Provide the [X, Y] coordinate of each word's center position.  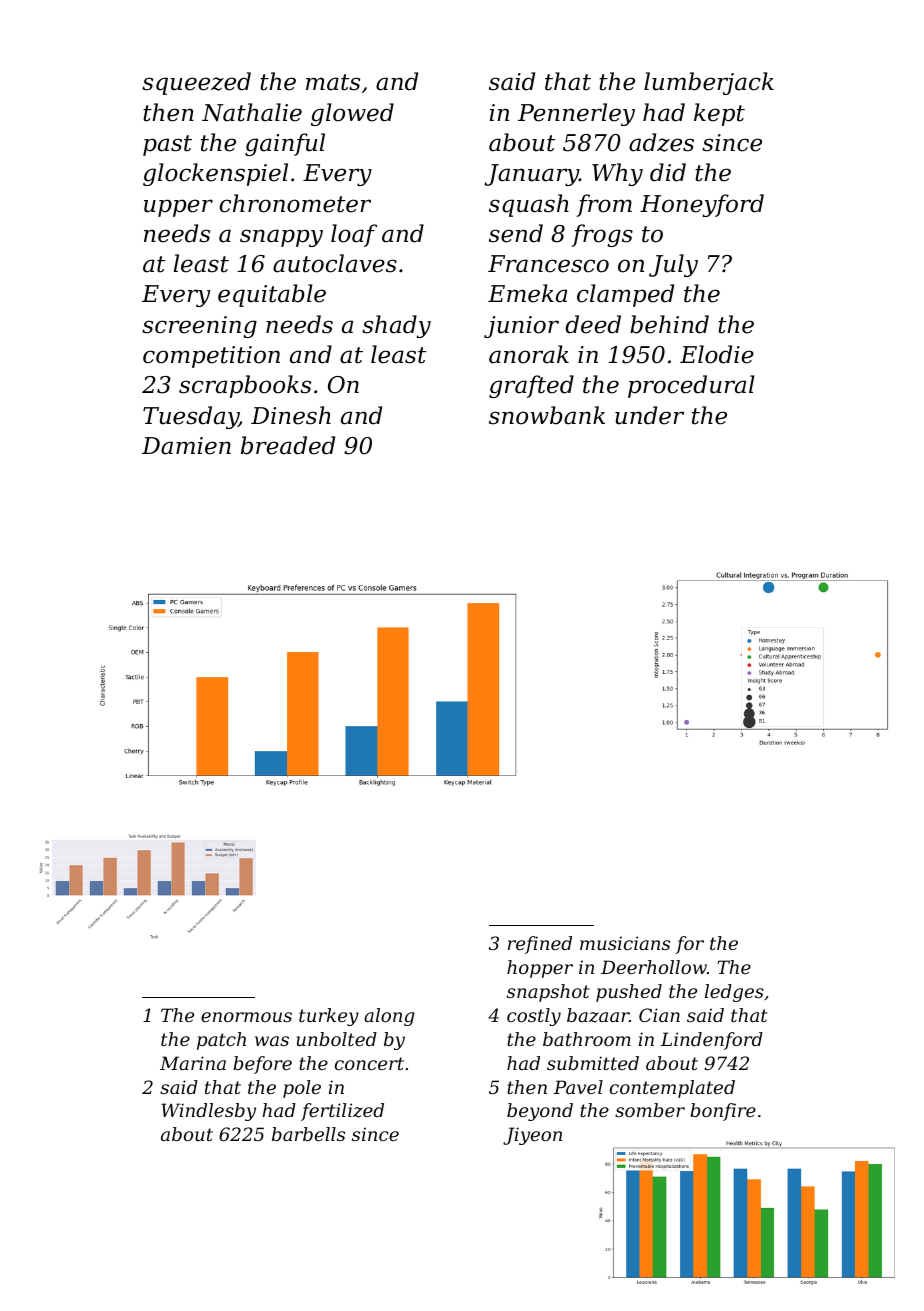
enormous [246, 1017]
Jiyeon [532, 1136]
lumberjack [709, 83]
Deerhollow [654, 967]
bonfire [723, 1112]
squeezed [196, 83]
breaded [288, 445]
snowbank [547, 415]
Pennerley [576, 114]
